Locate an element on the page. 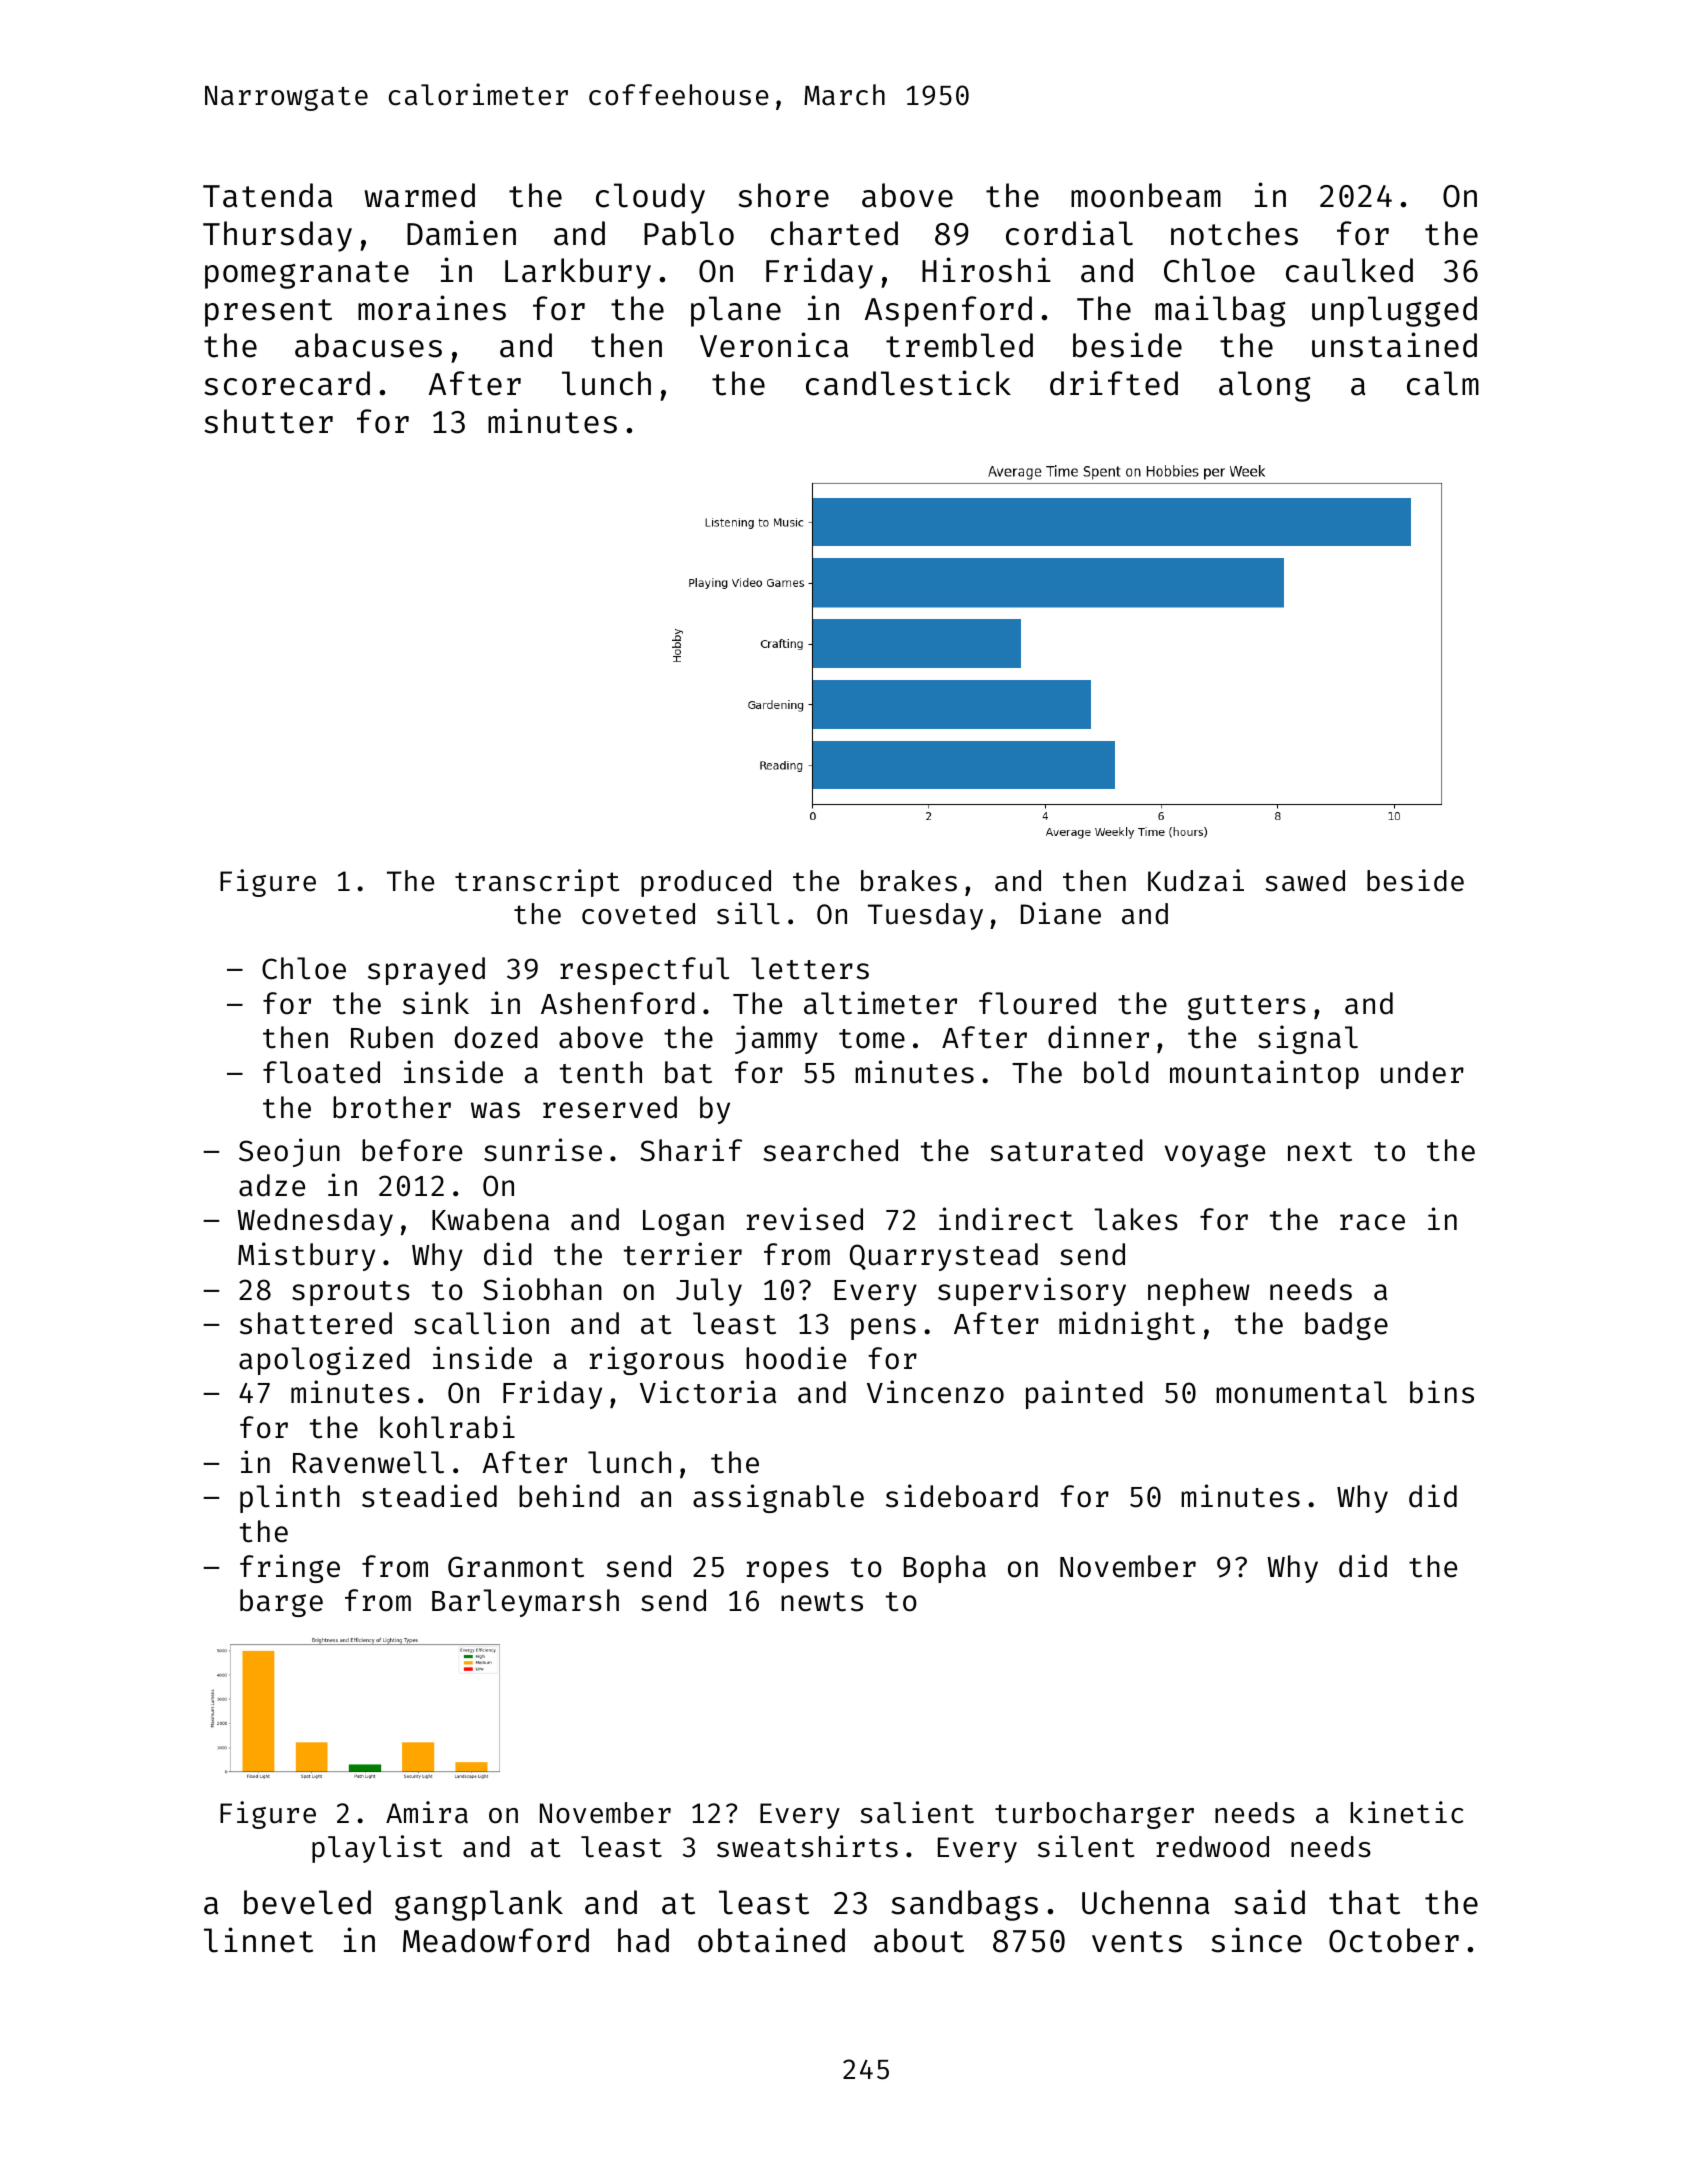 This image has height=2178, width=1683. cloudy is located at coordinates (650, 198).
